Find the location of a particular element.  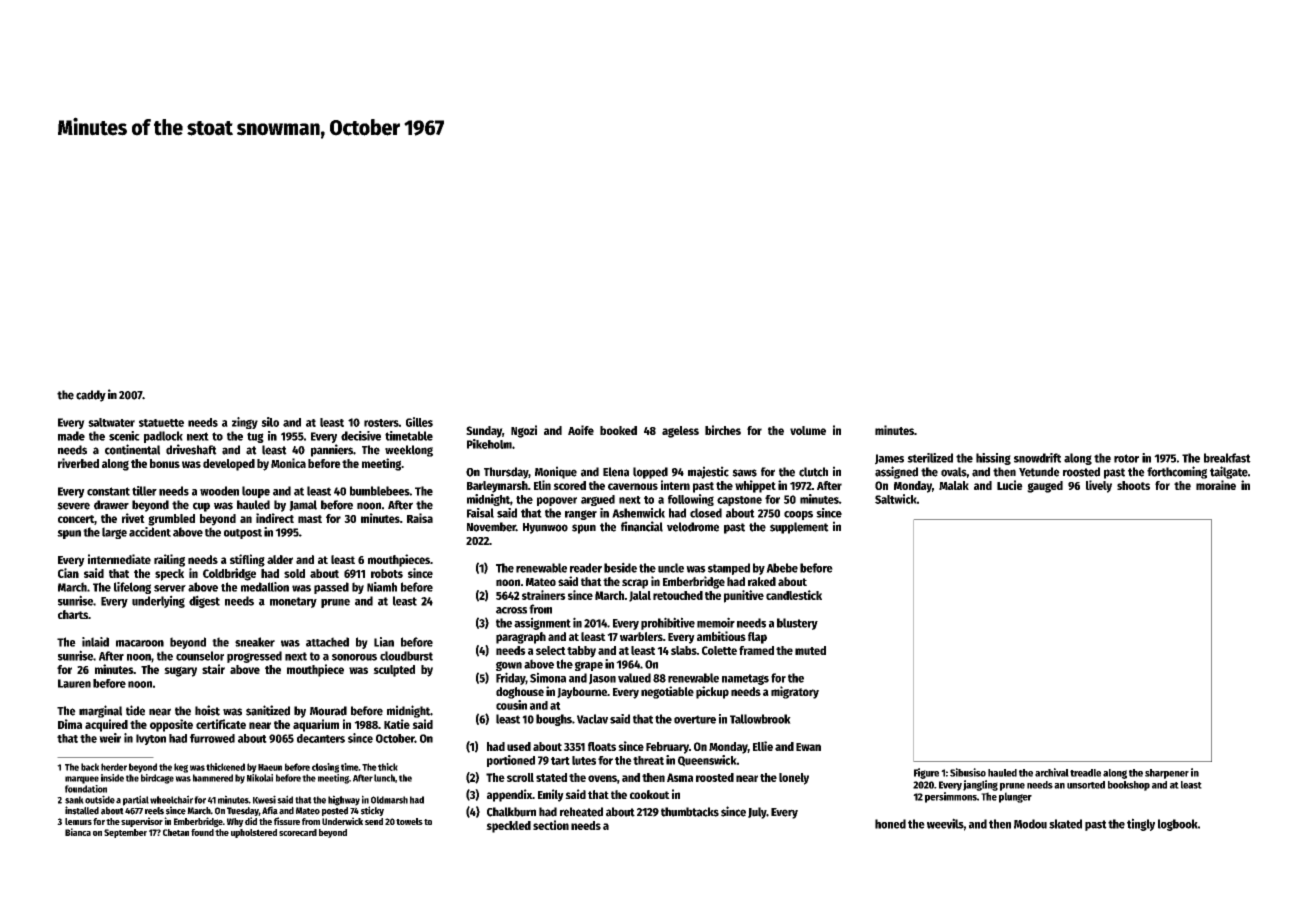

alder is located at coordinates (280, 559).
